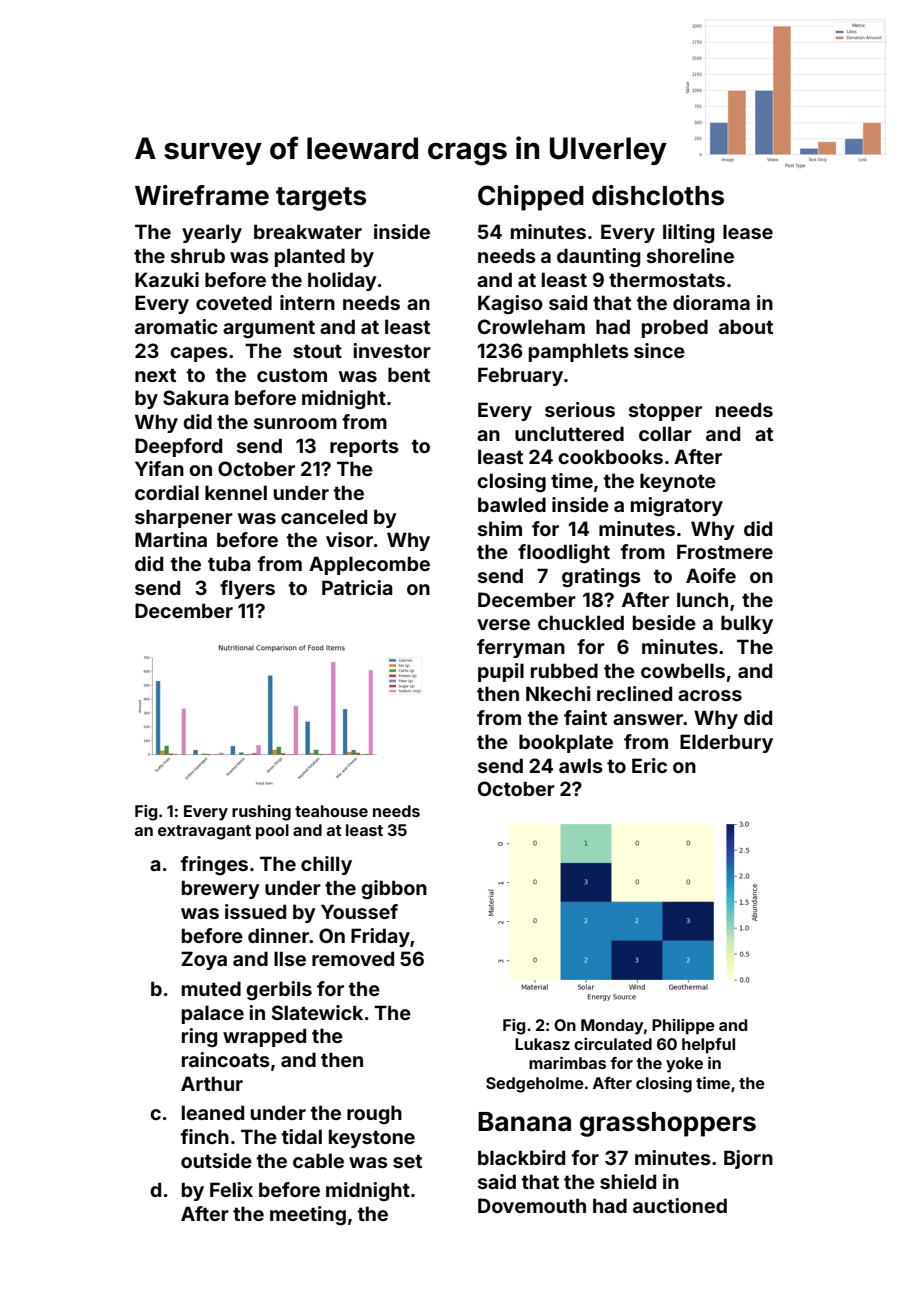 Image resolution: width=908 pixels, height=1316 pixels. What do you see at coordinates (747, 624) in the screenshot?
I see `bulky` at bounding box center [747, 624].
